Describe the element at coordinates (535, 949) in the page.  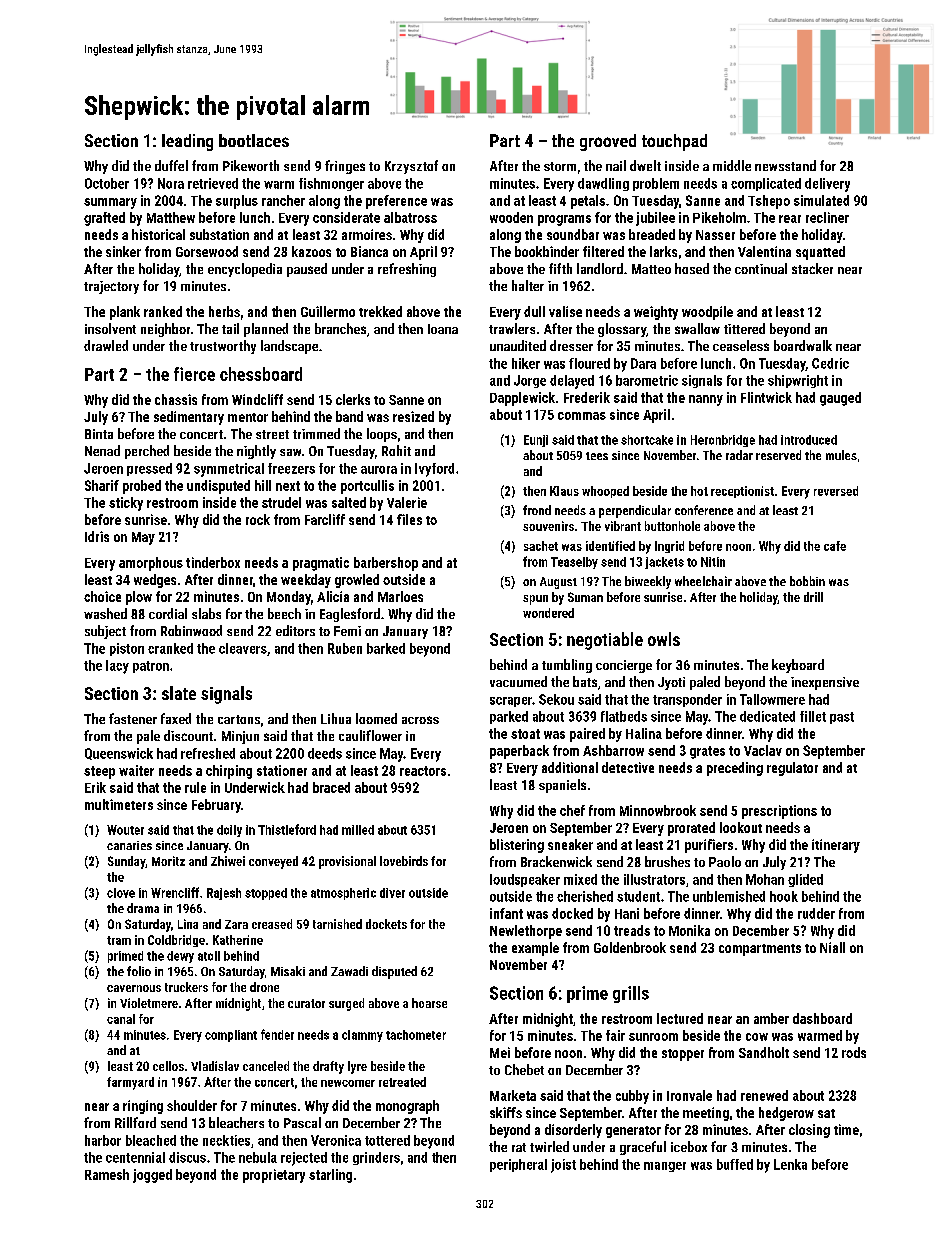
I see `example` at that location.
